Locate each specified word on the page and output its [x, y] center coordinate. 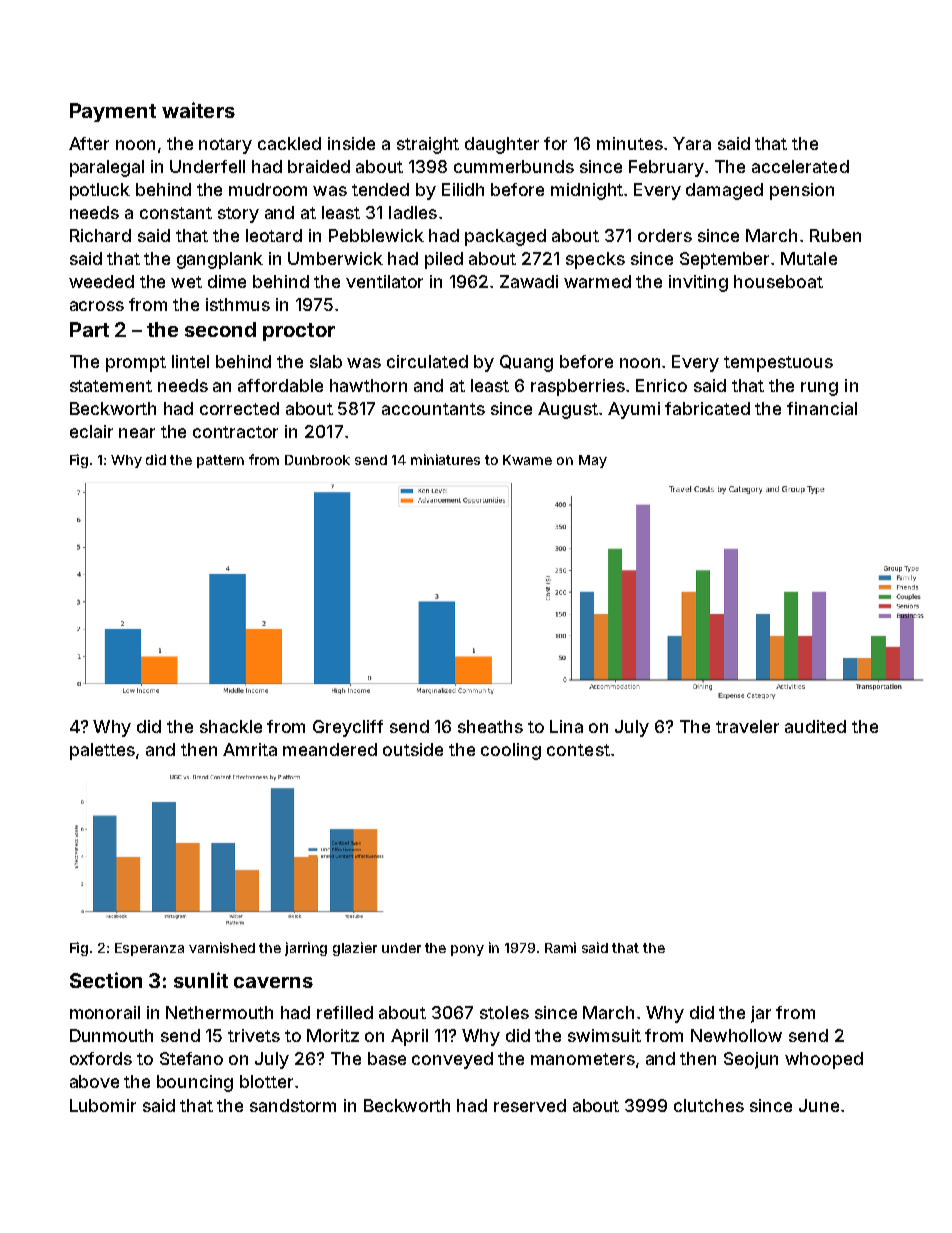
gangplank [220, 260]
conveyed [452, 1060]
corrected [239, 408]
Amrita [250, 749]
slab [326, 361]
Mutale [809, 258]
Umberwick [335, 258]
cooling [511, 751]
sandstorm [293, 1105]
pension [802, 191]
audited [815, 726]
